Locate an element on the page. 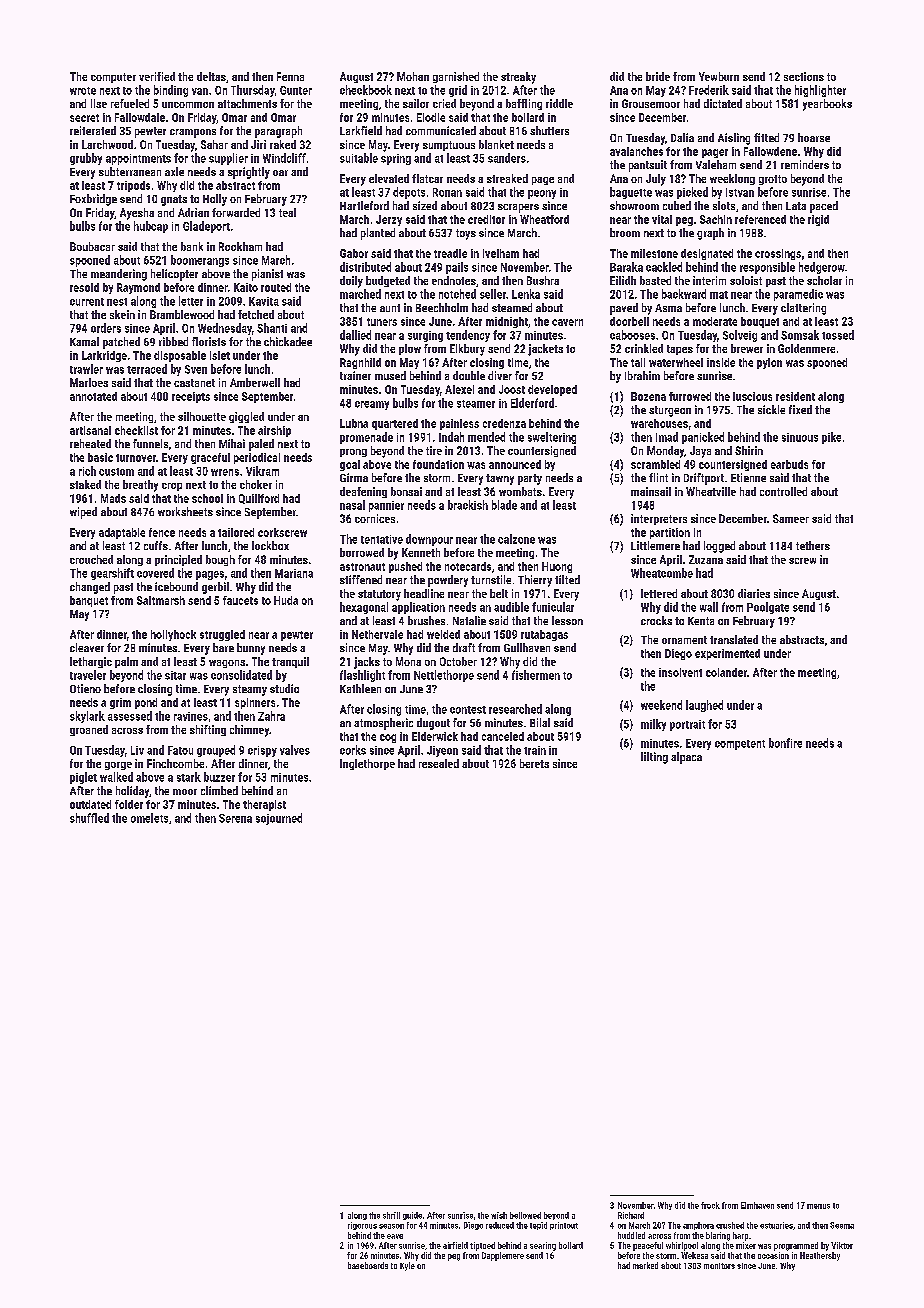 Image resolution: width=924 pixels, height=1308 pixels. bonfire is located at coordinates (785, 743).
